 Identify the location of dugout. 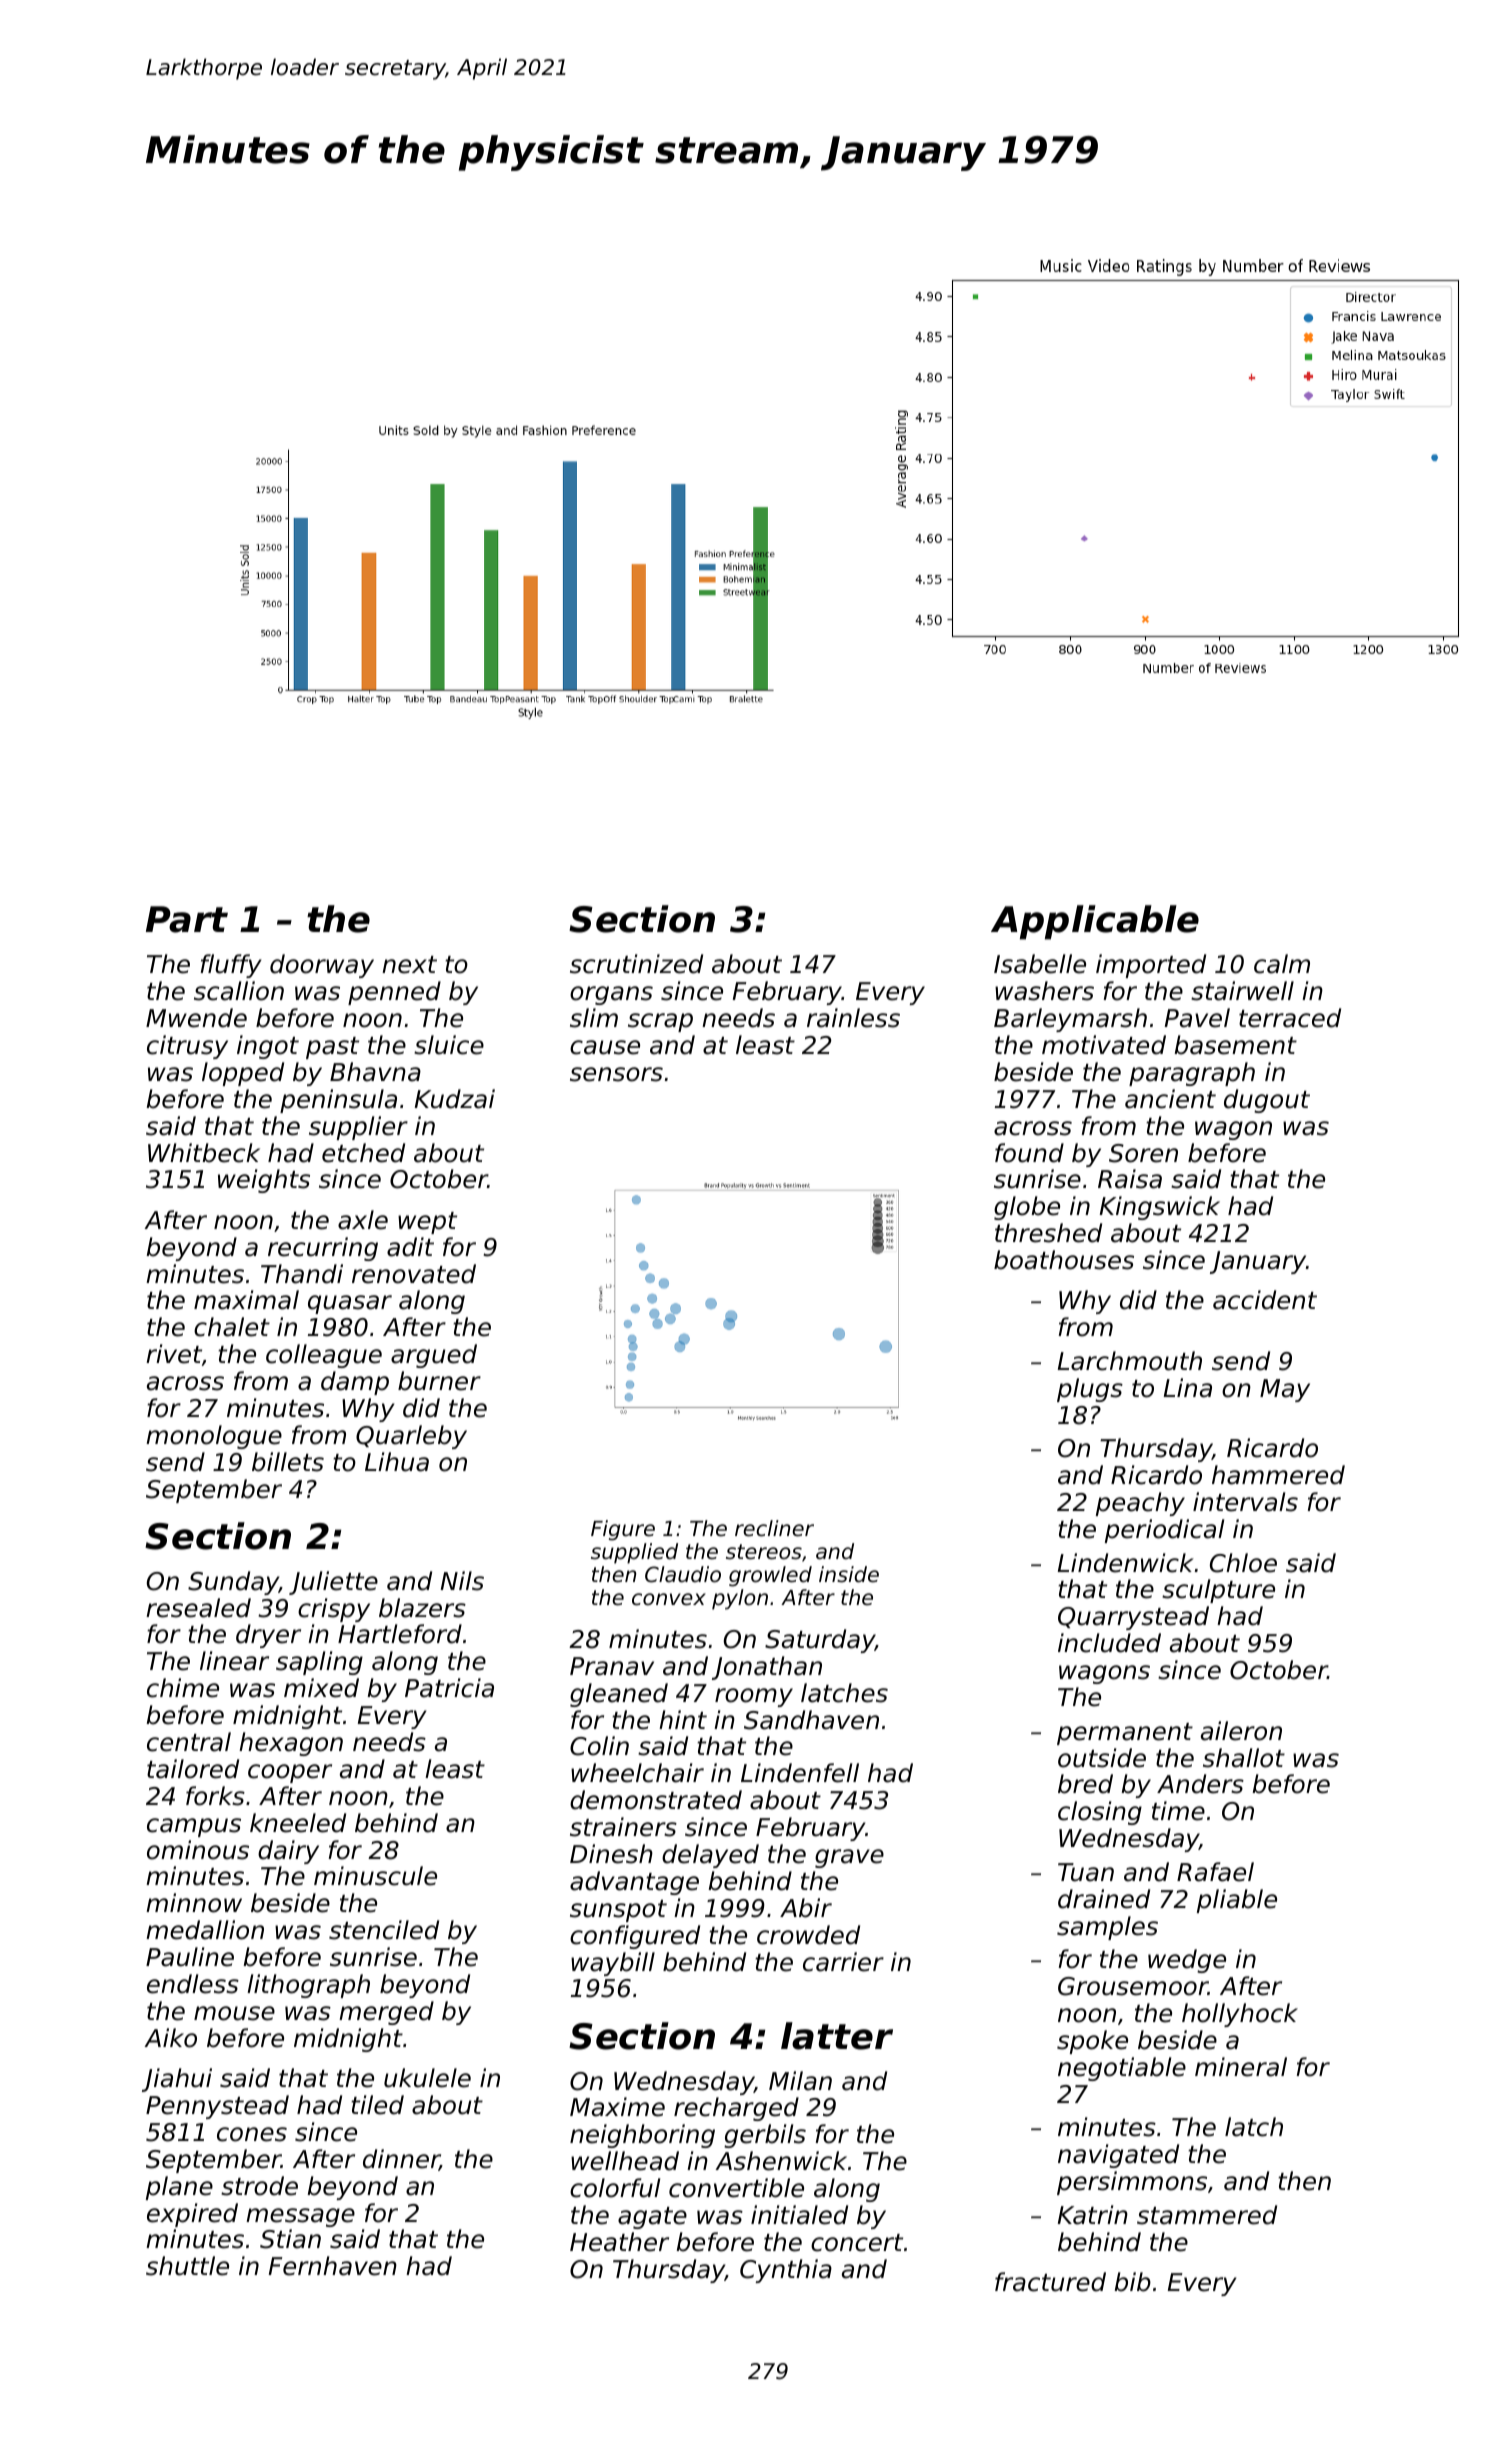
(1267, 1101).
